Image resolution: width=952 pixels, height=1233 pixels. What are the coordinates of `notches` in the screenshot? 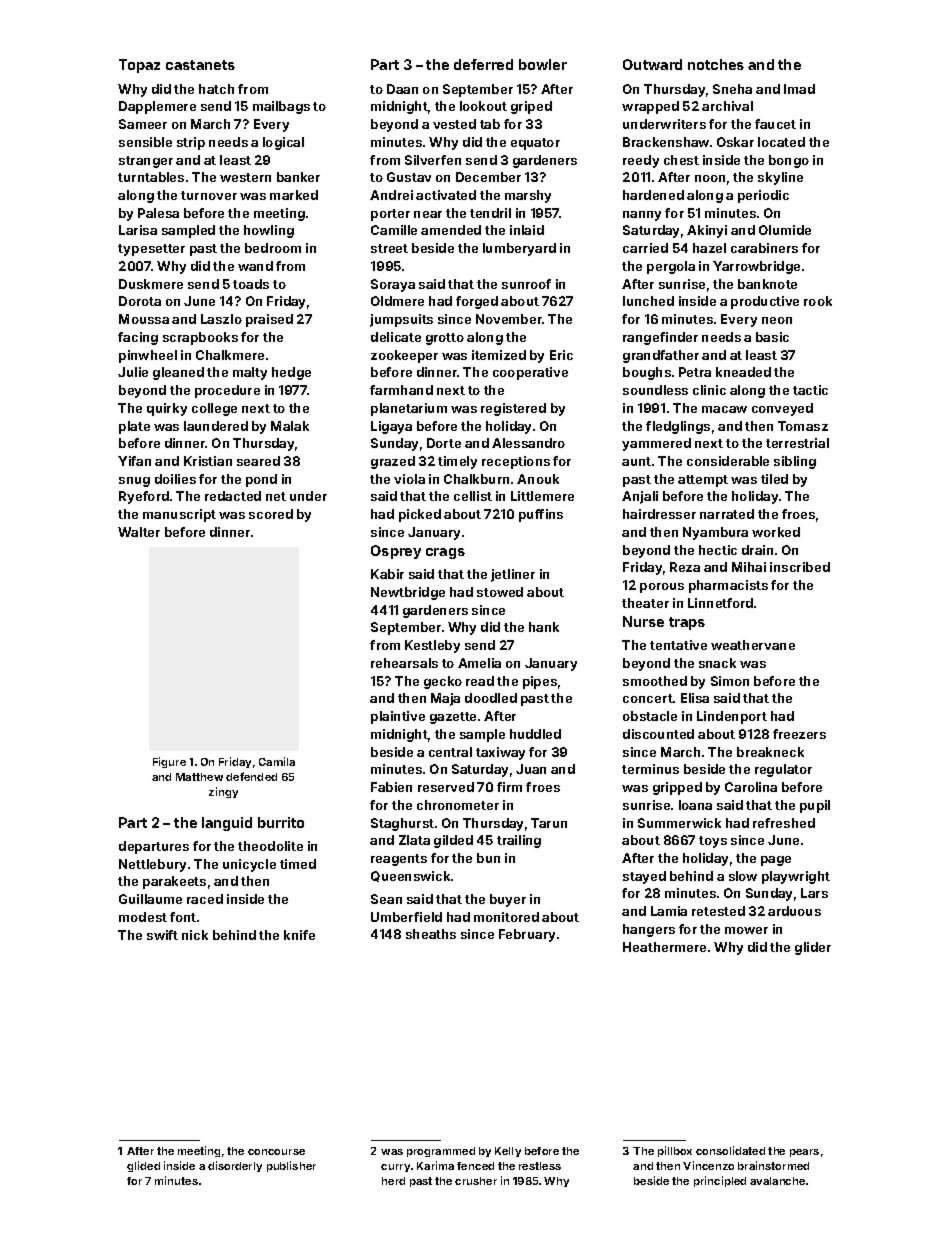 It's located at (716, 64).
